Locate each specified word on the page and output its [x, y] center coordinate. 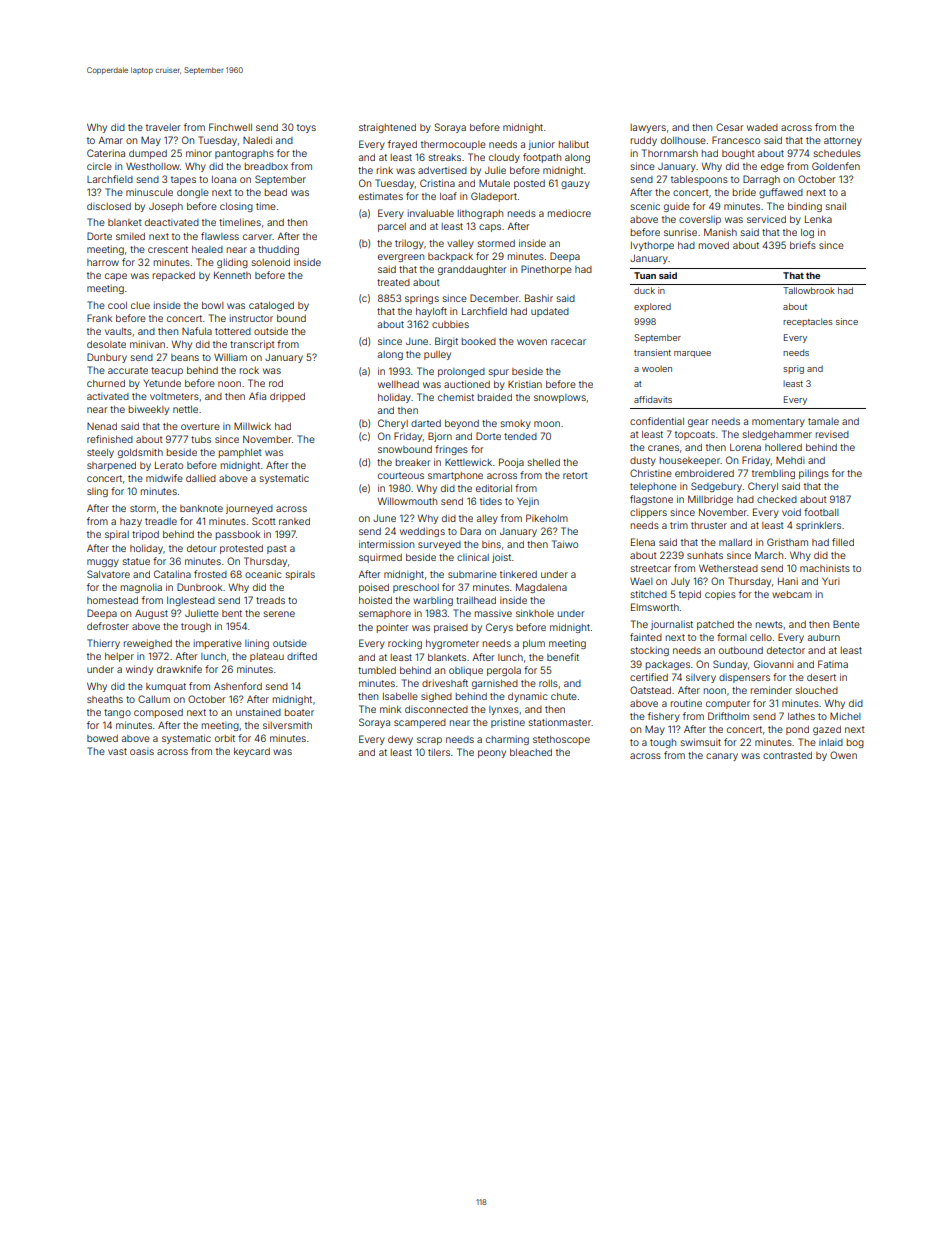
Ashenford [238, 686]
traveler [163, 127]
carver [257, 237]
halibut [574, 144]
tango [117, 713]
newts [769, 624]
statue [136, 561]
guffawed [781, 193]
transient [652, 352]
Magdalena [541, 588]
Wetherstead [728, 568]
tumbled [377, 670]
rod [276, 383]
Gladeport [494, 197]
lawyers [648, 128]
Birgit [446, 342]
